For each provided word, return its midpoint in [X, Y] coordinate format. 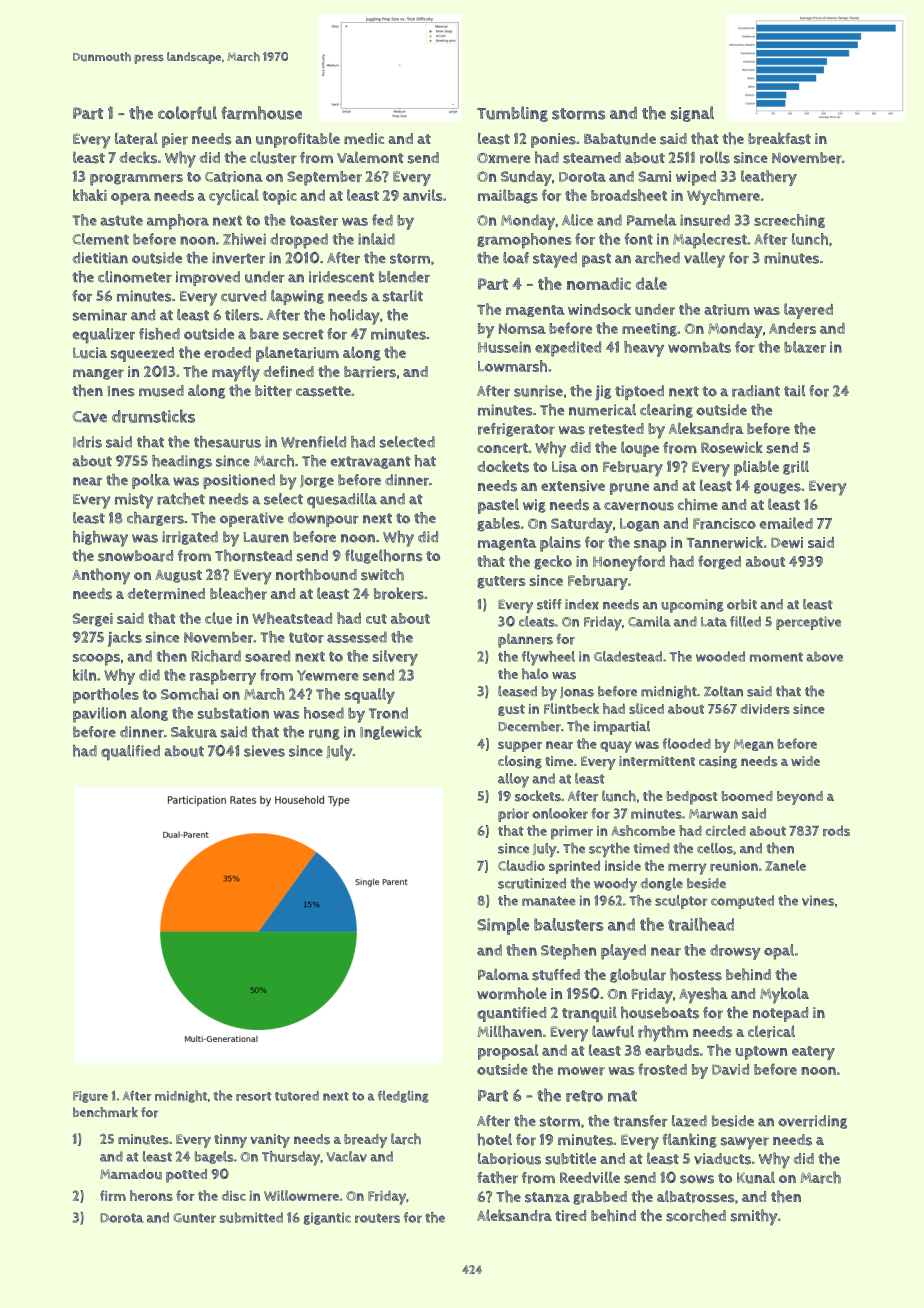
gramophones [524, 241]
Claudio [521, 865]
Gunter [194, 1218]
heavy [644, 349]
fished [159, 334]
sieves [264, 751]
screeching [789, 221]
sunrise [538, 391]
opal [779, 952]
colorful [187, 113]
